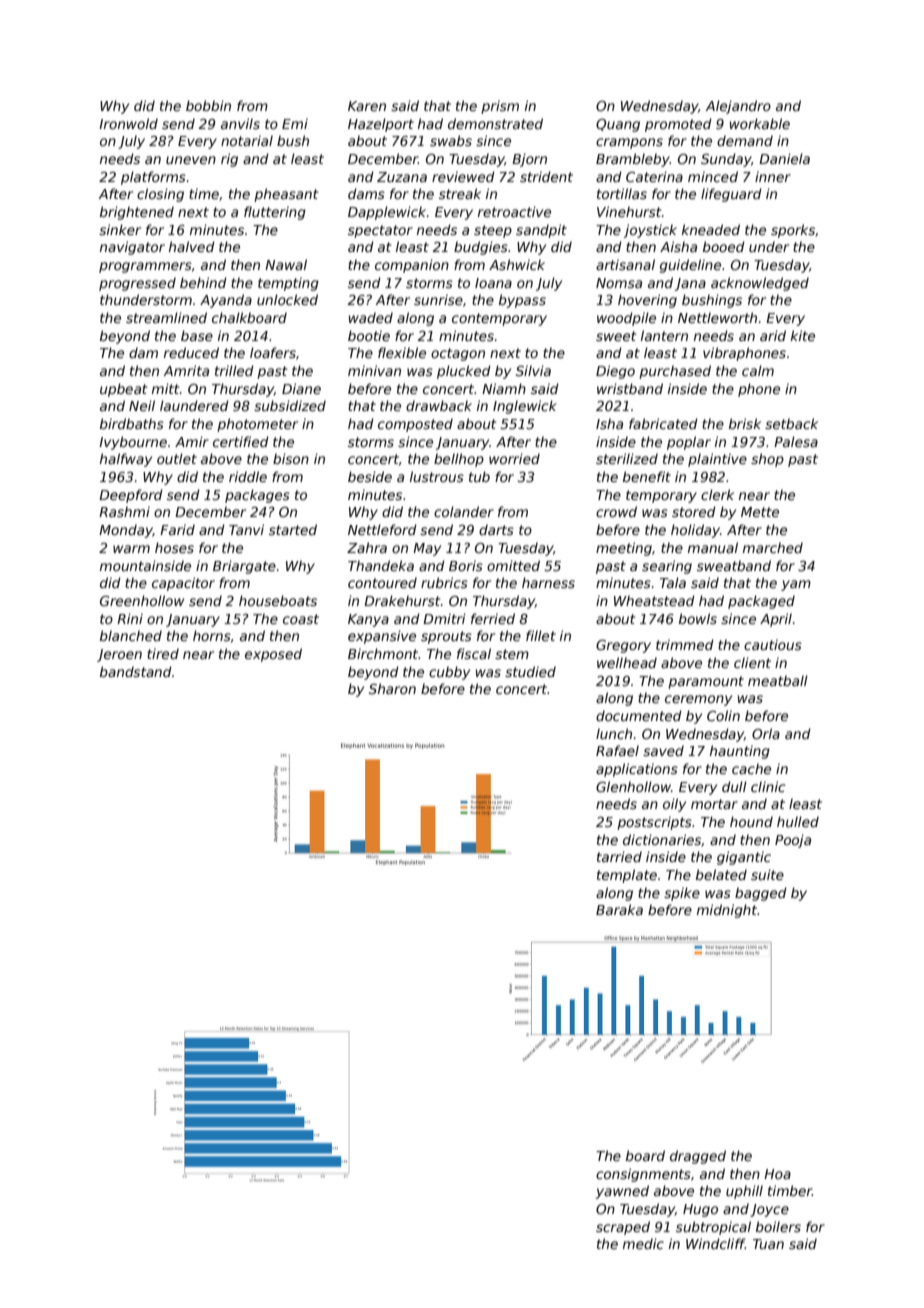 This document has height=1308, width=924. What do you see at coordinates (778, 680) in the document?
I see `meatball` at bounding box center [778, 680].
